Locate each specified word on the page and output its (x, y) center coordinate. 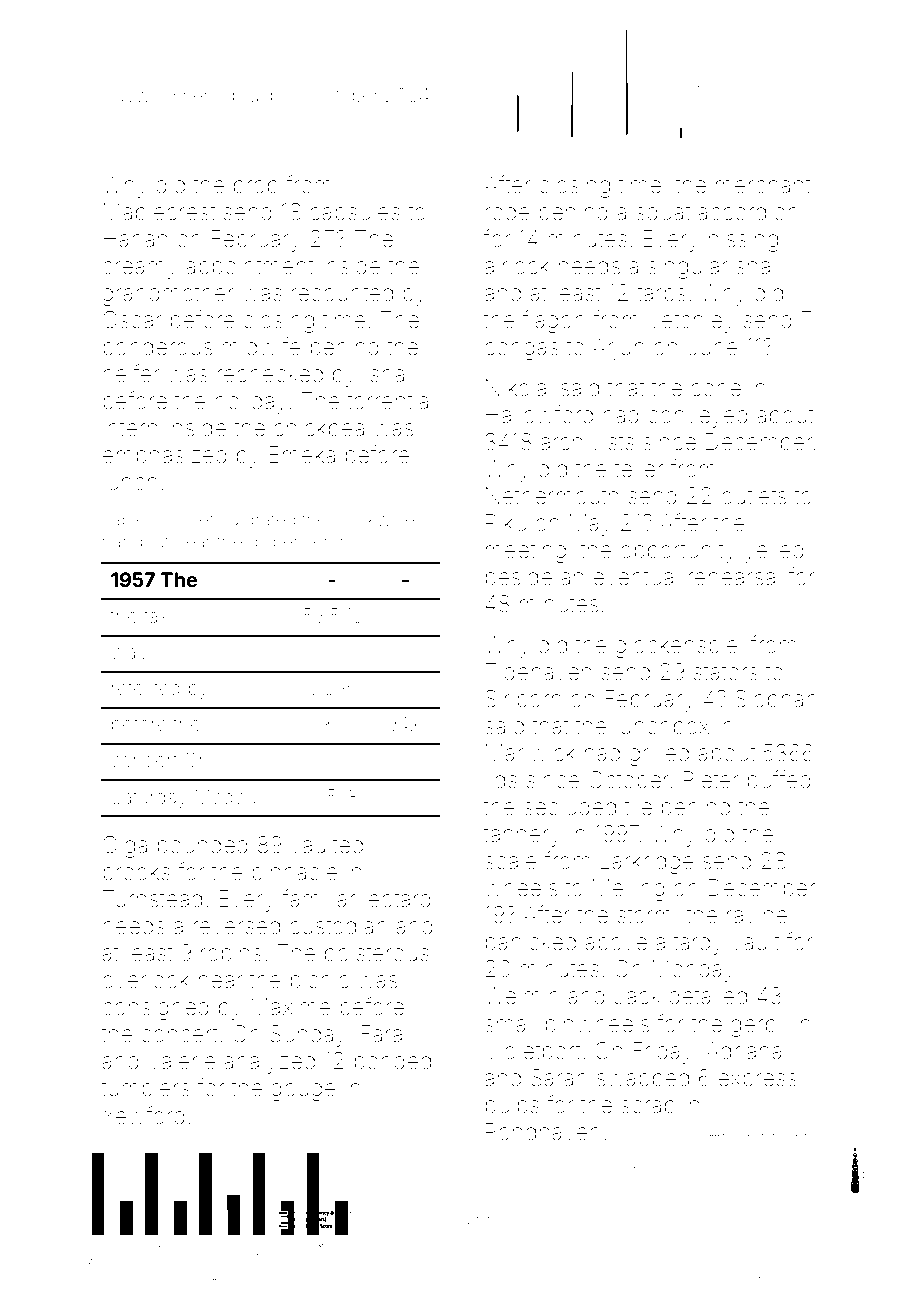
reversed (236, 926)
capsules (355, 214)
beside (519, 577)
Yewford (143, 1115)
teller (638, 469)
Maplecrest (159, 214)
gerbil (758, 1026)
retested (146, 688)
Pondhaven (543, 1132)
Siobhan (776, 699)
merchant (763, 185)
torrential (390, 401)
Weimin (521, 996)
